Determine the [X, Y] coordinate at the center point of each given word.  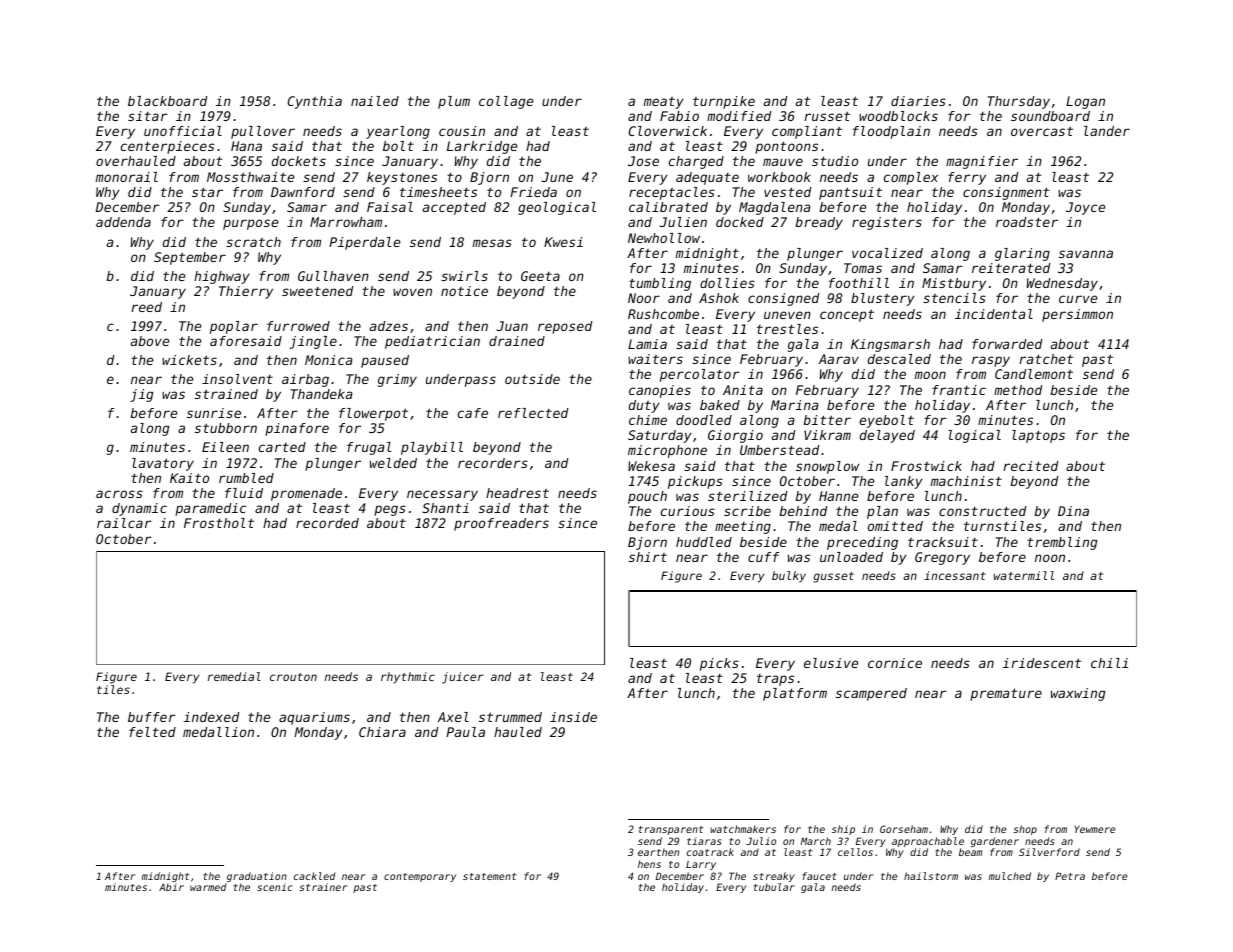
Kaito [189, 478]
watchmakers [743, 829]
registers [887, 223]
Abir [171, 887]
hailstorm [931, 876]
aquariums [314, 718]
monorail [127, 177]
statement [489, 876]
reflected [533, 413]
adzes [389, 326]
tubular [774, 887]
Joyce [1085, 208]
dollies [727, 283]
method [1018, 390]
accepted [454, 208]
